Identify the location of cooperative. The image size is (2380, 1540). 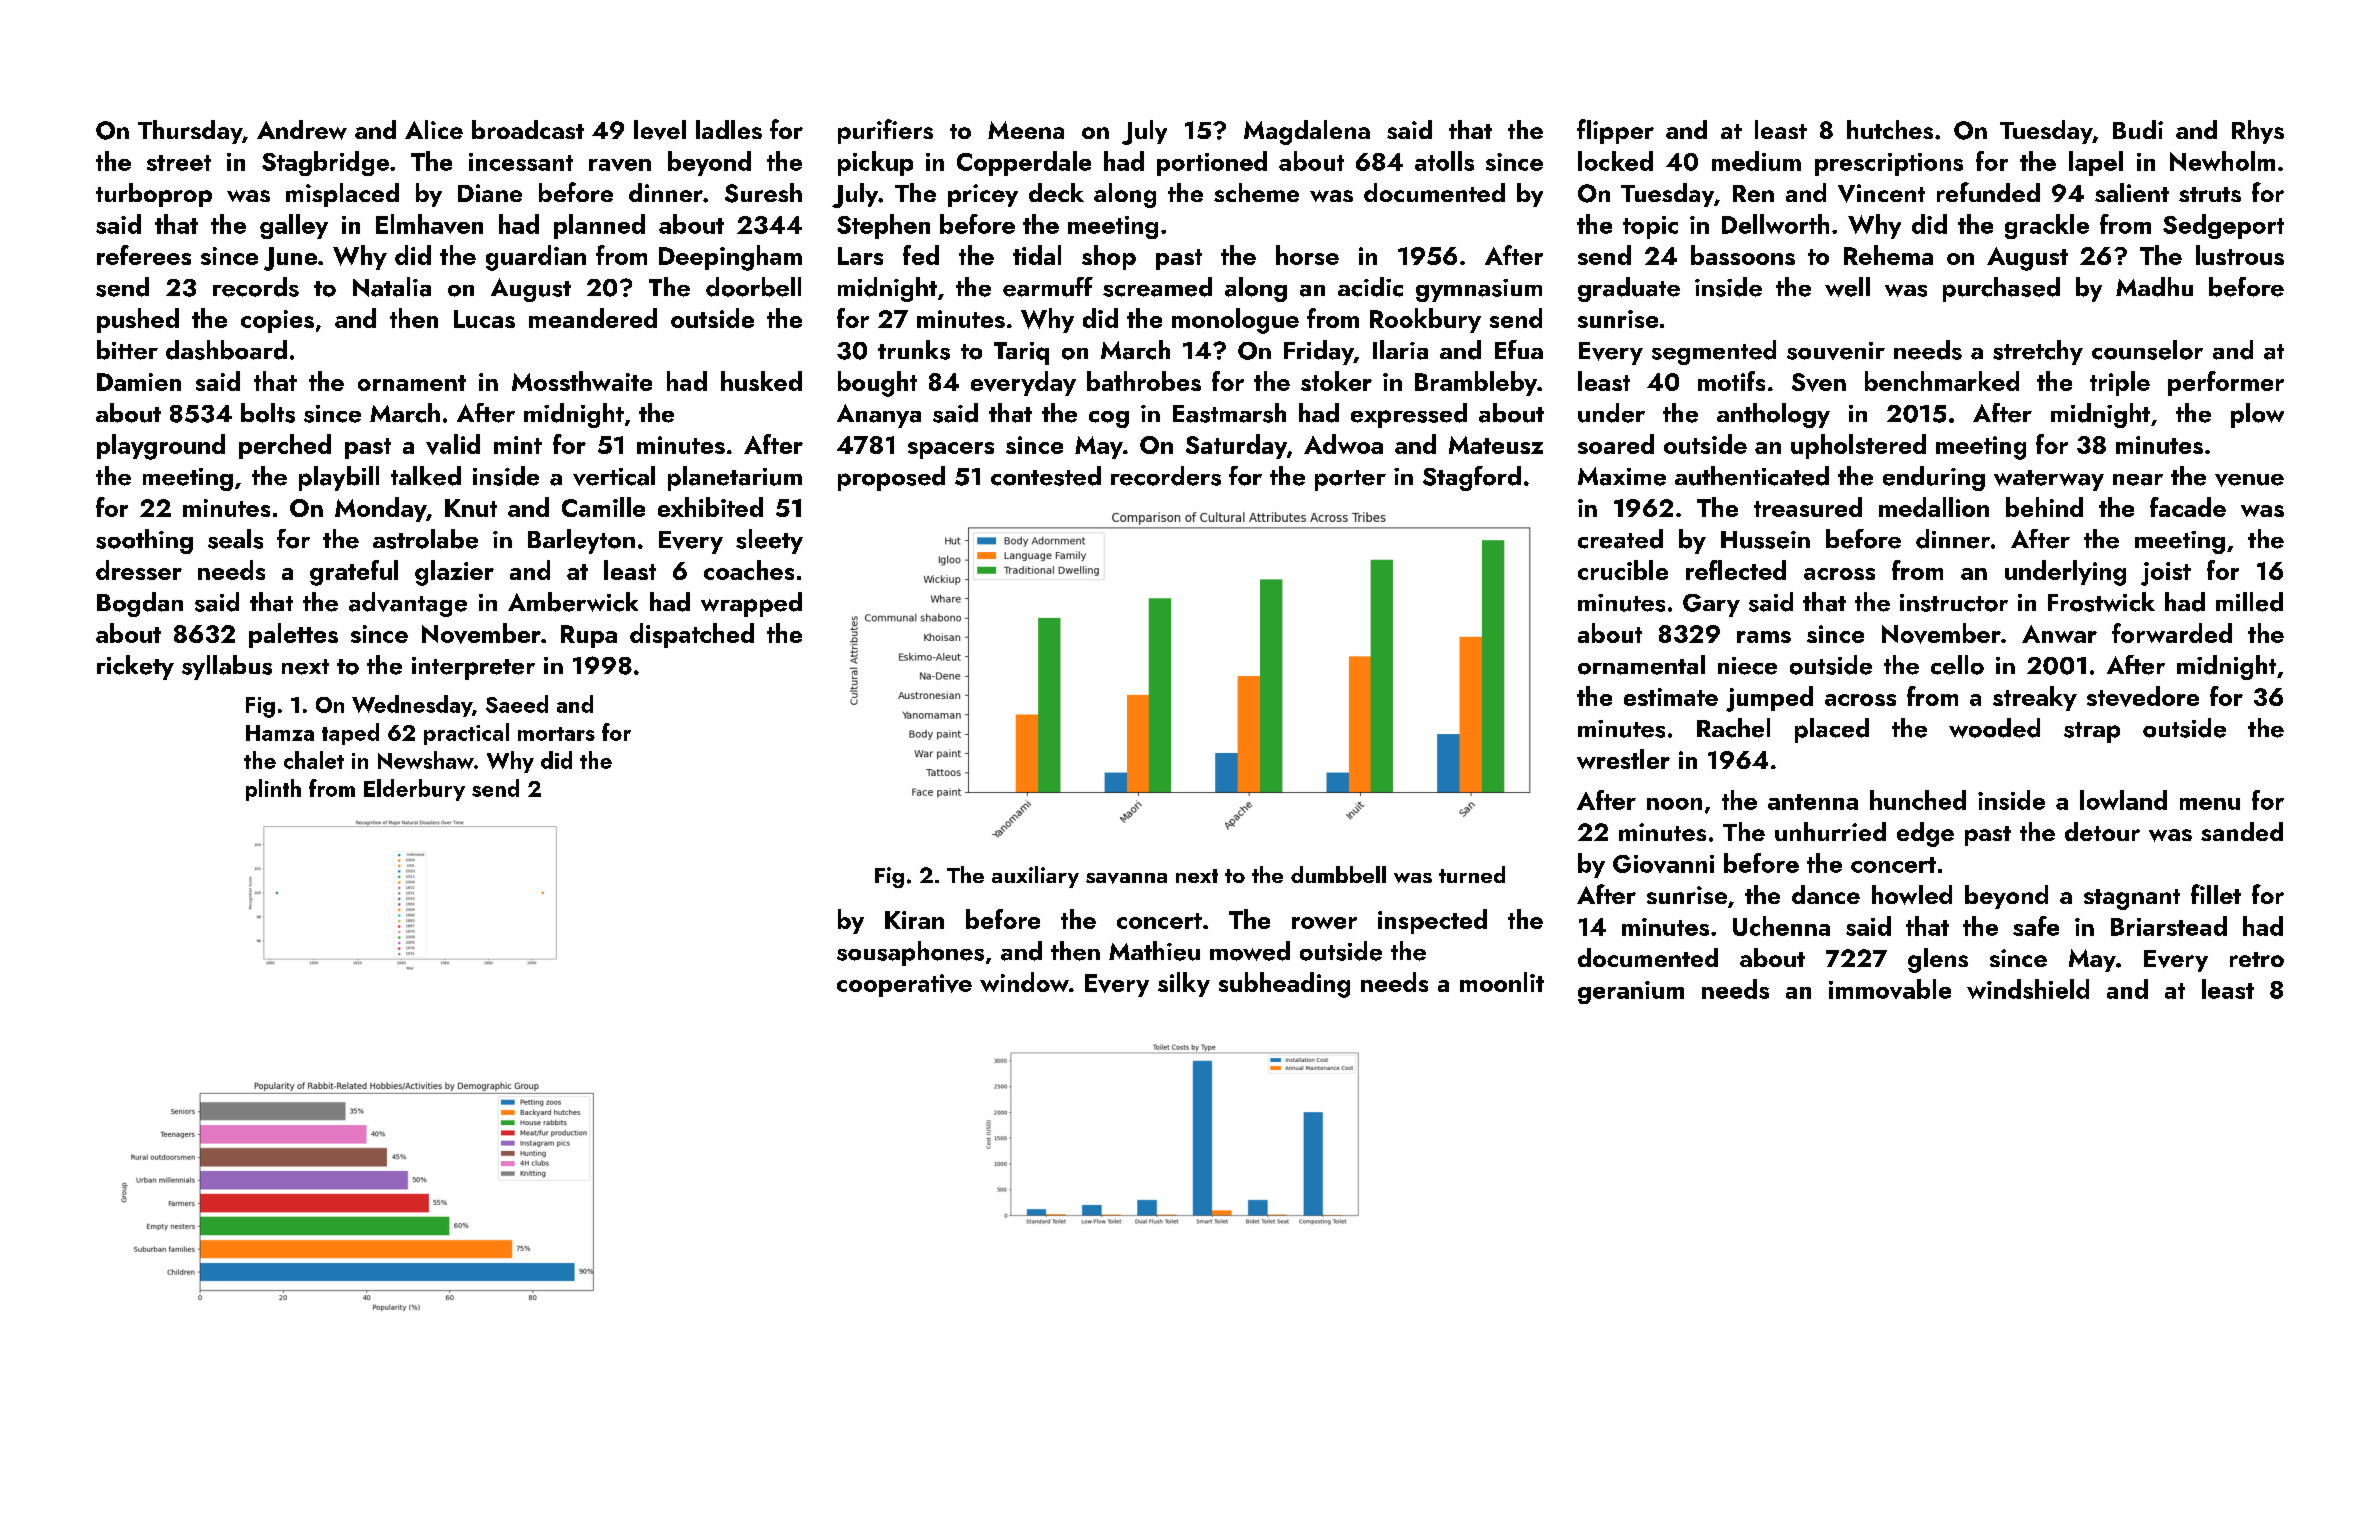
(904, 985).
